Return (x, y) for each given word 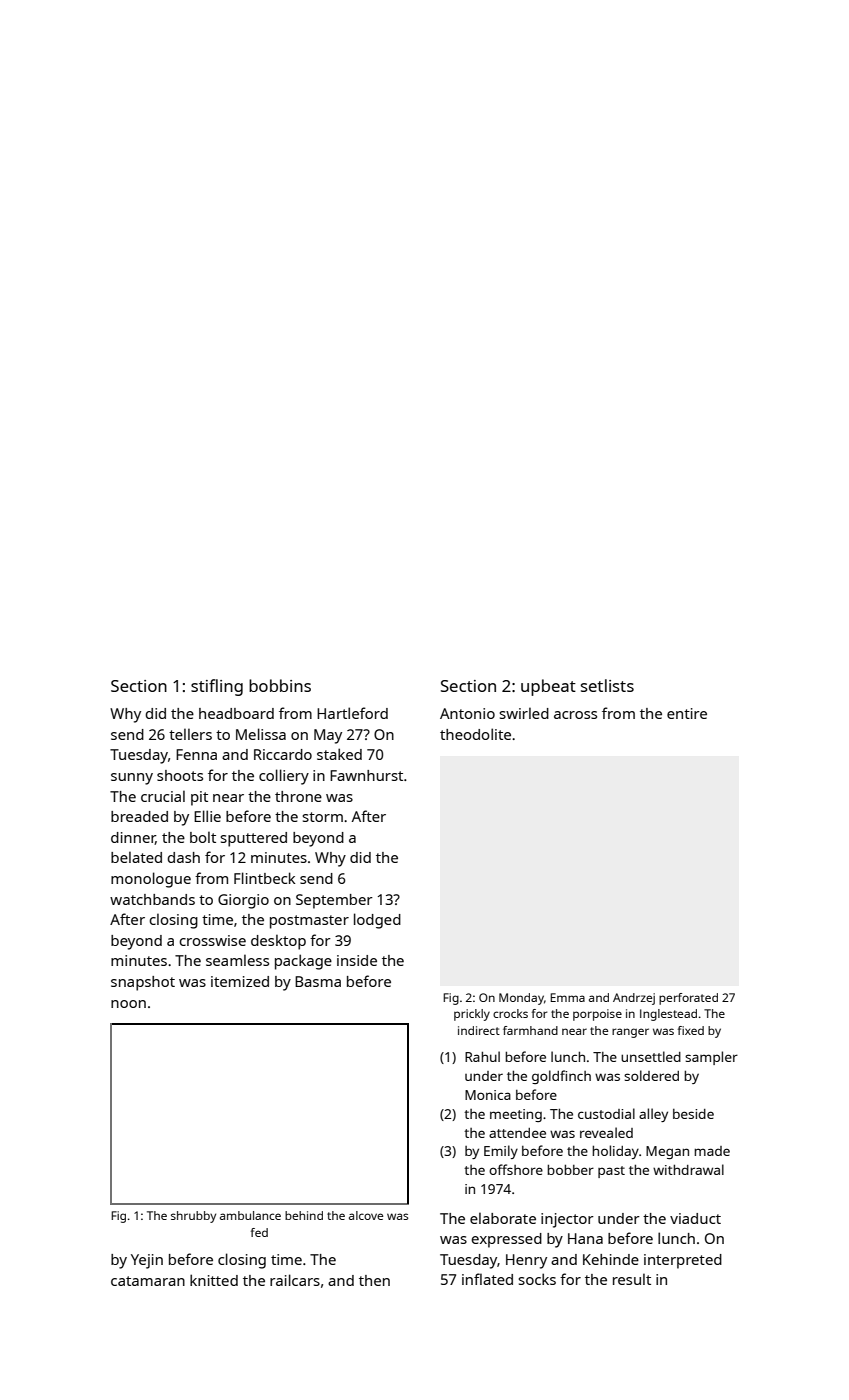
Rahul (482, 1056)
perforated (688, 999)
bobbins (280, 685)
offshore (516, 1169)
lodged (377, 921)
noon (128, 1004)
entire (687, 713)
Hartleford (352, 713)
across (575, 715)
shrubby (193, 1217)
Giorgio (243, 901)
